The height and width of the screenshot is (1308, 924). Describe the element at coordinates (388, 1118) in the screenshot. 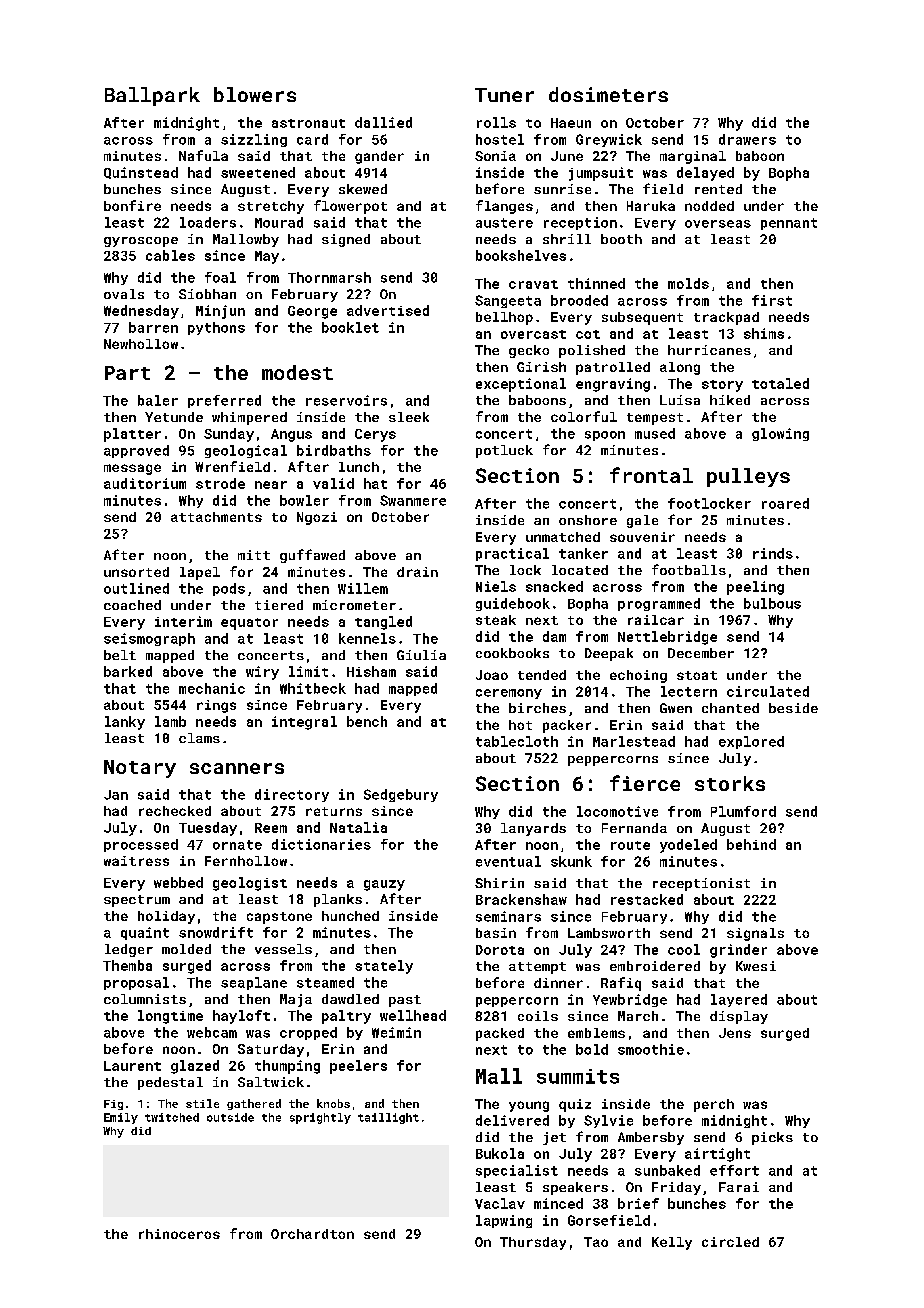

I see `taillight` at that location.
